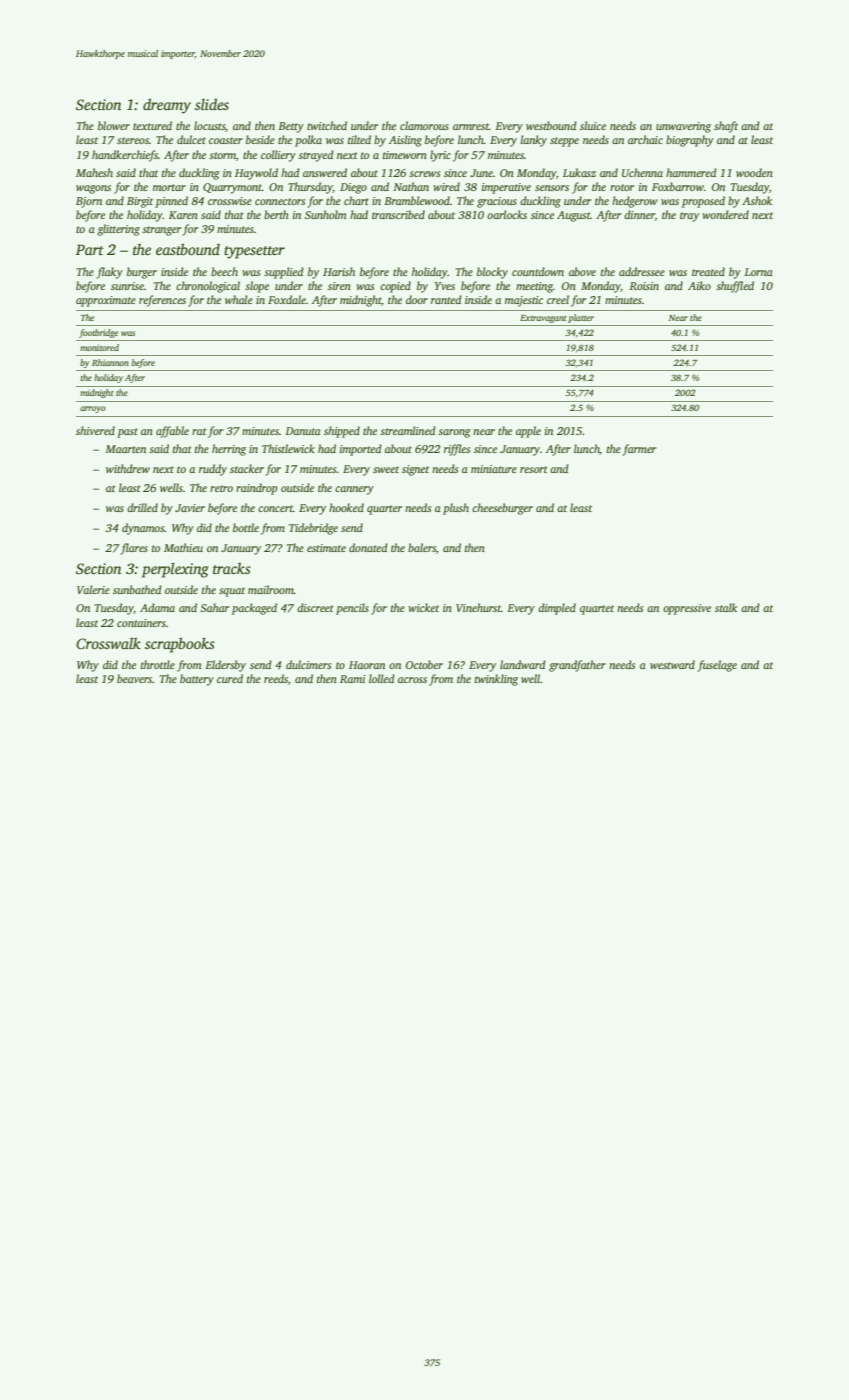 This screenshot has width=849, height=1400. I want to click on plush, so click(456, 509).
